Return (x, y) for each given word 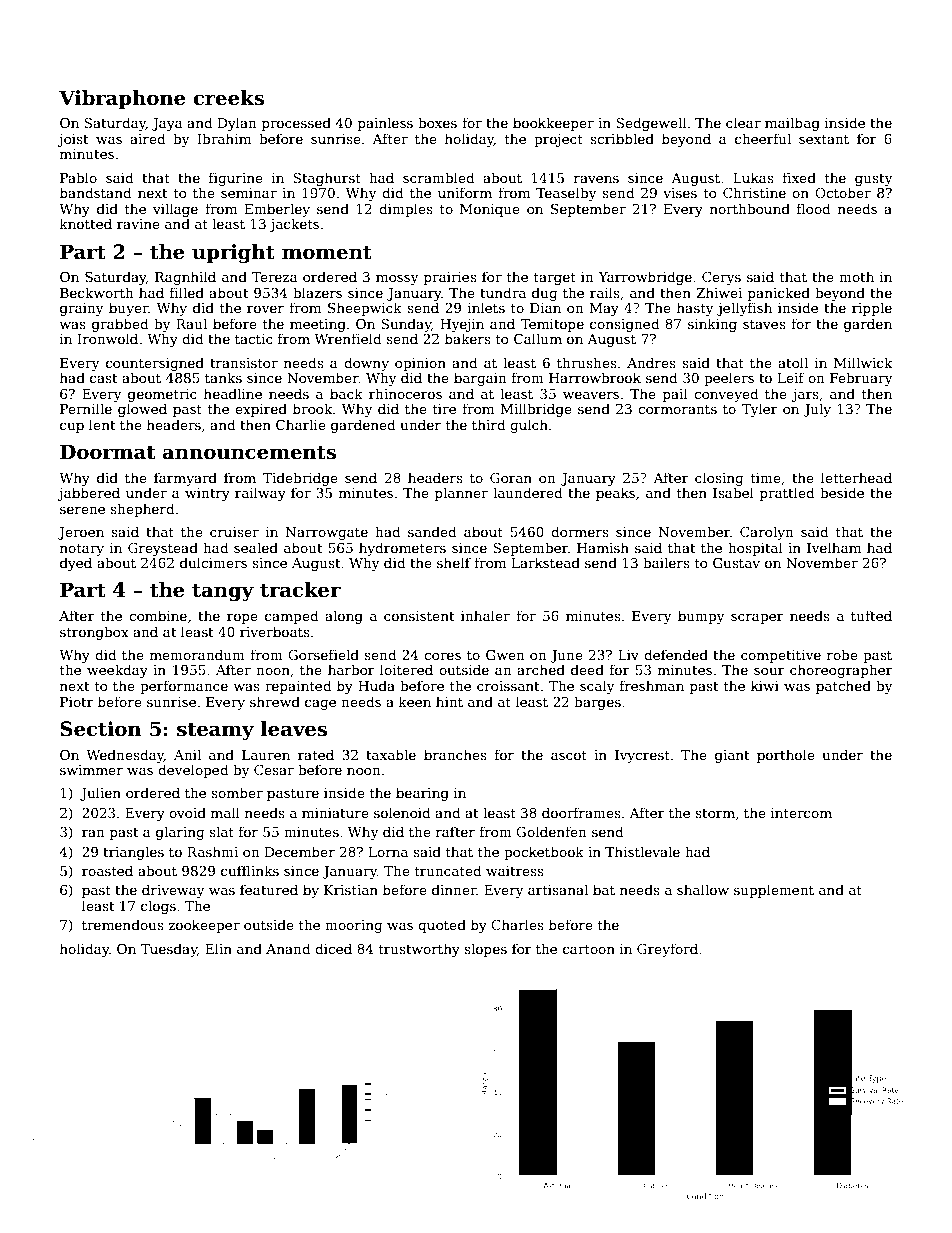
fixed (799, 177)
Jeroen (81, 533)
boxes (437, 122)
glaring (180, 833)
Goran (511, 478)
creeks (228, 98)
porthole (786, 756)
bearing (422, 794)
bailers (666, 562)
